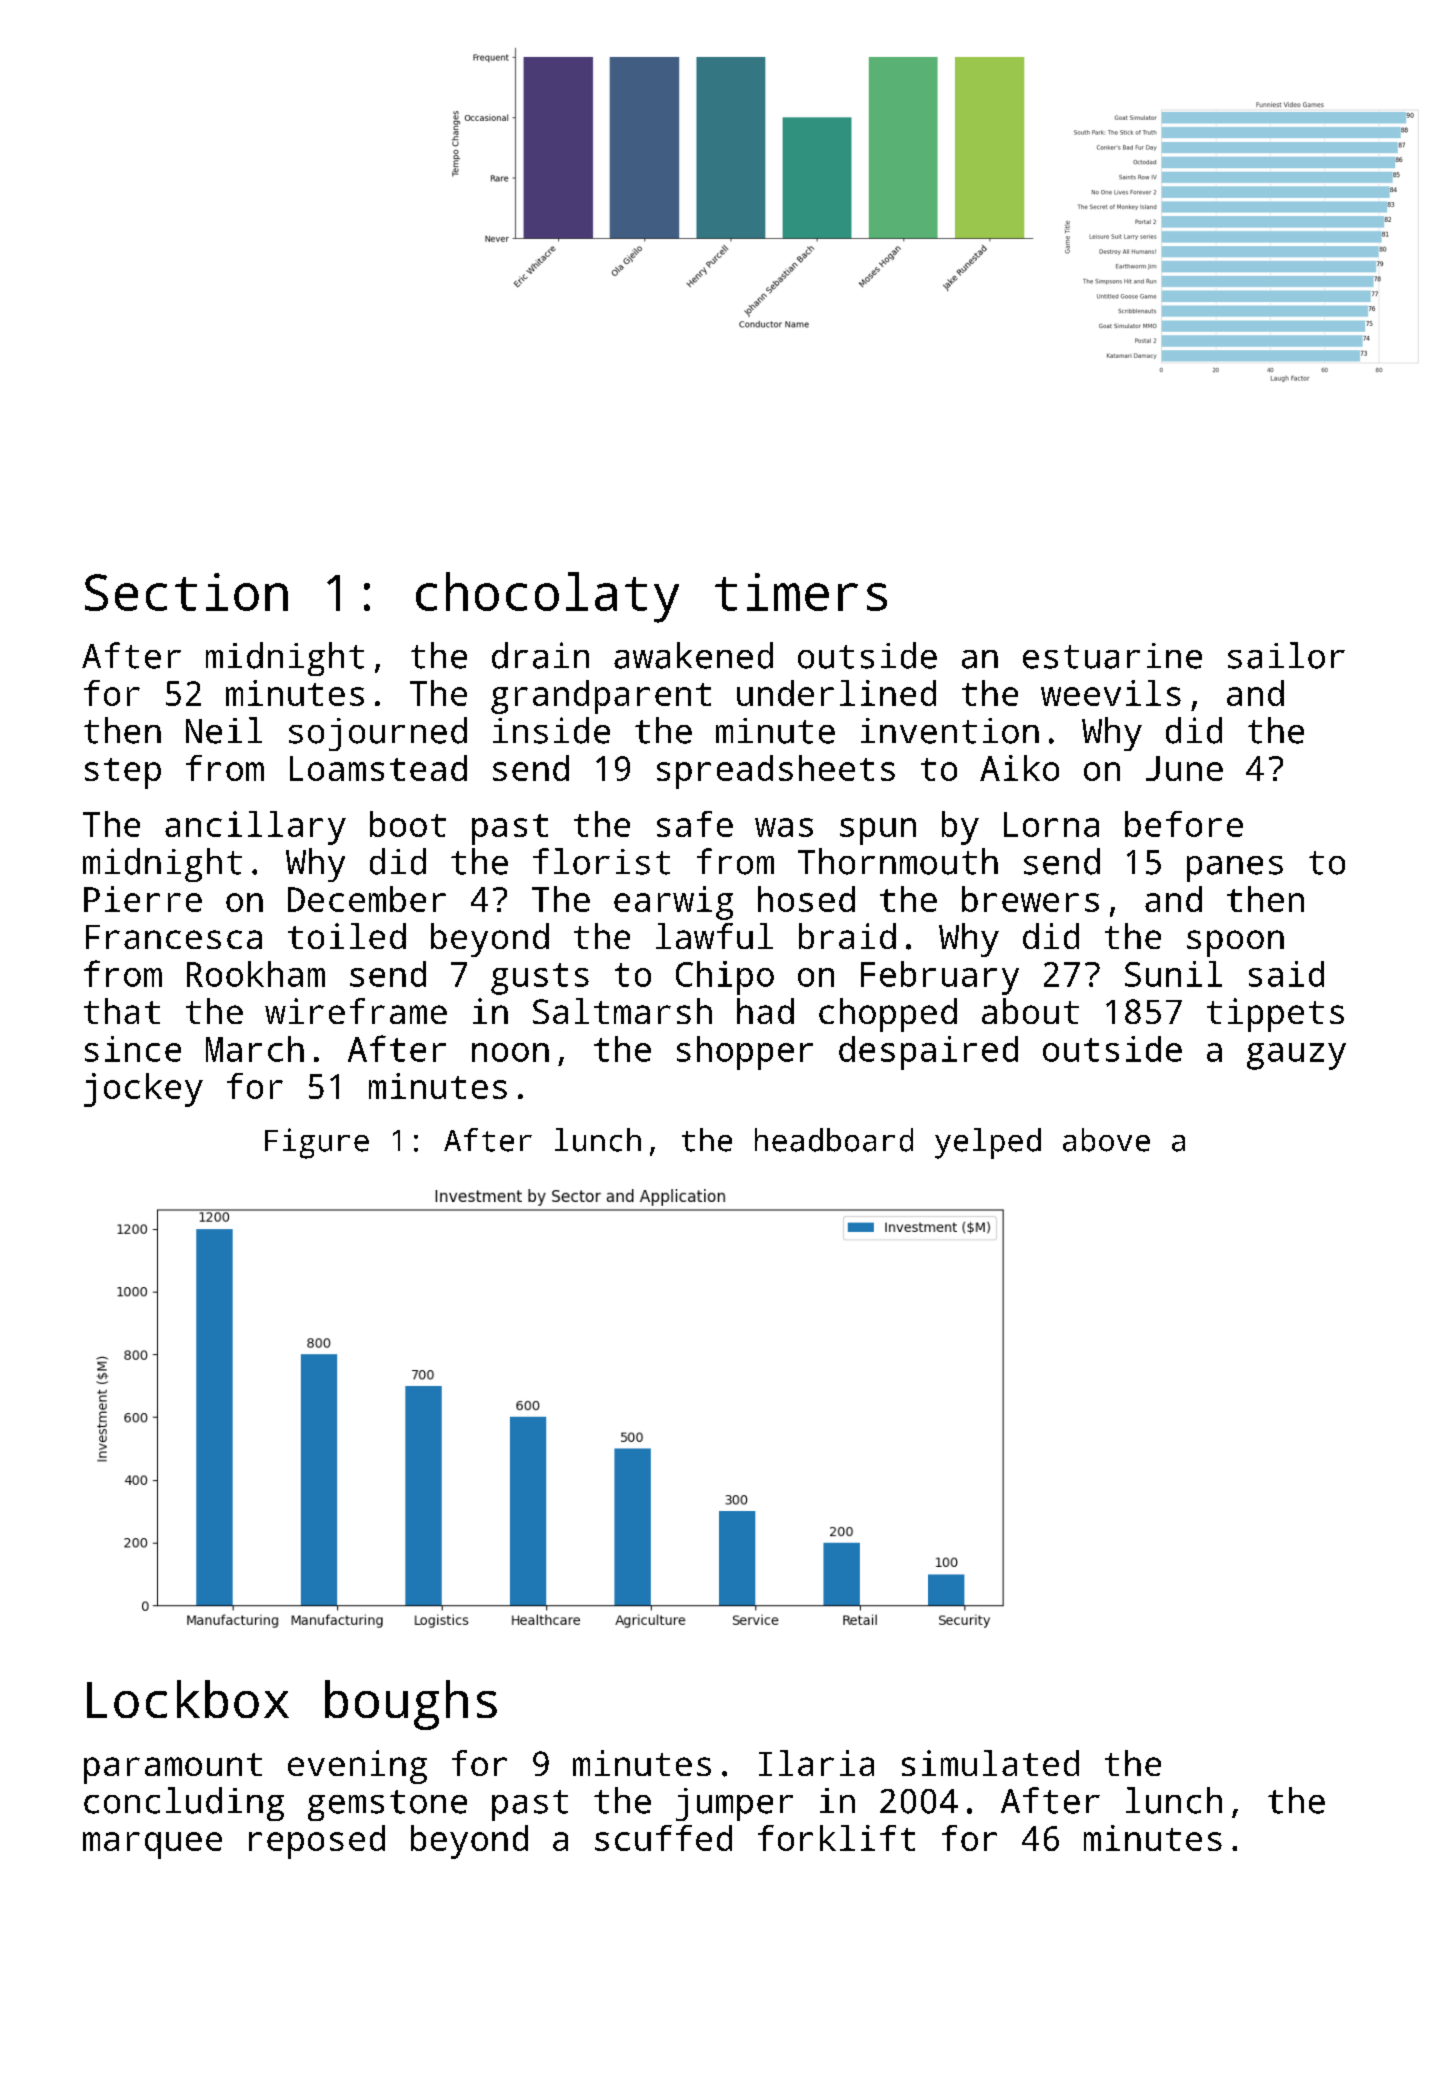 The width and height of the screenshot is (1450, 2100). Describe the element at coordinates (601, 697) in the screenshot. I see `grandparent` at that location.
